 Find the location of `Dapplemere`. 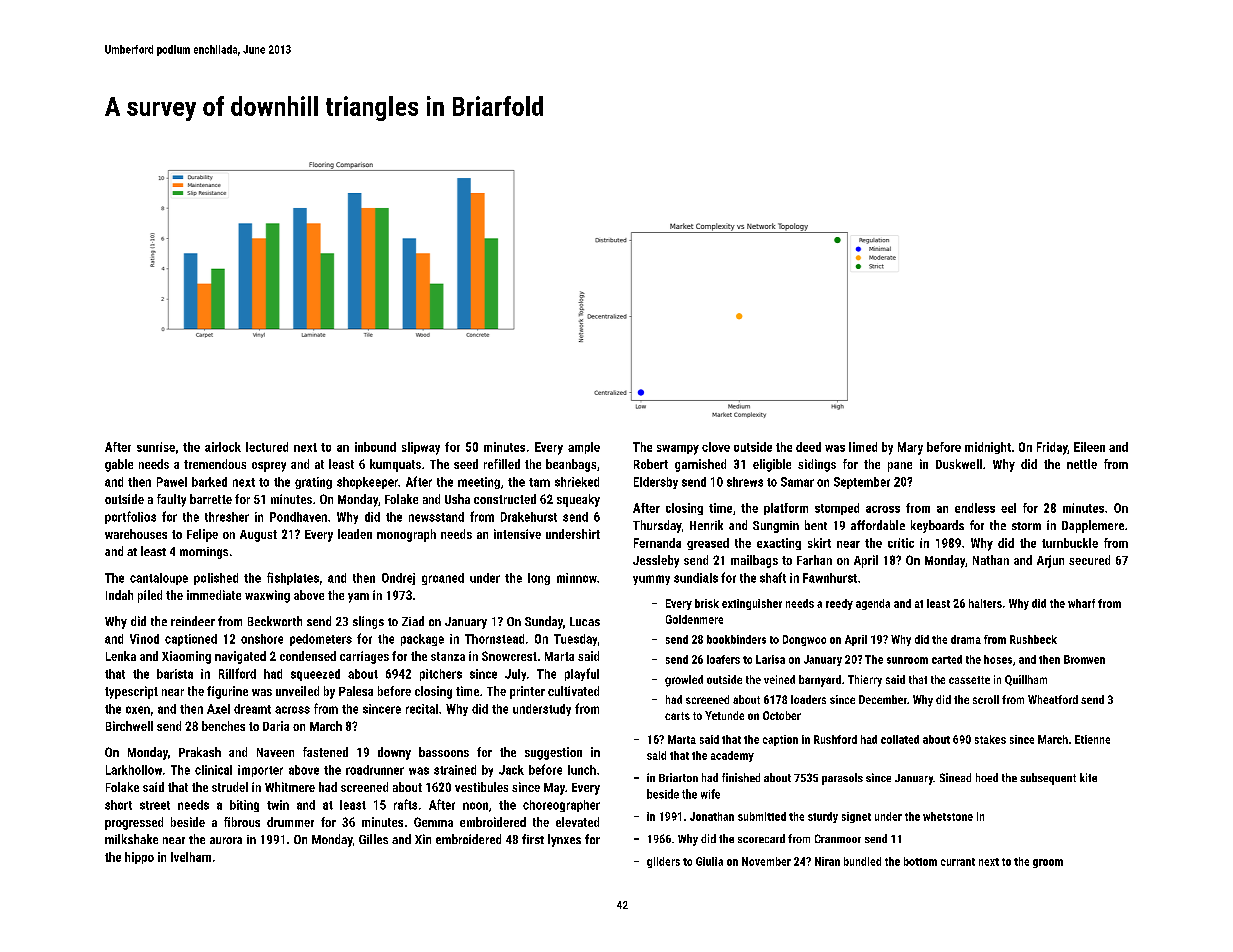

Dapplemere is located at coordinates (1093, 526).
